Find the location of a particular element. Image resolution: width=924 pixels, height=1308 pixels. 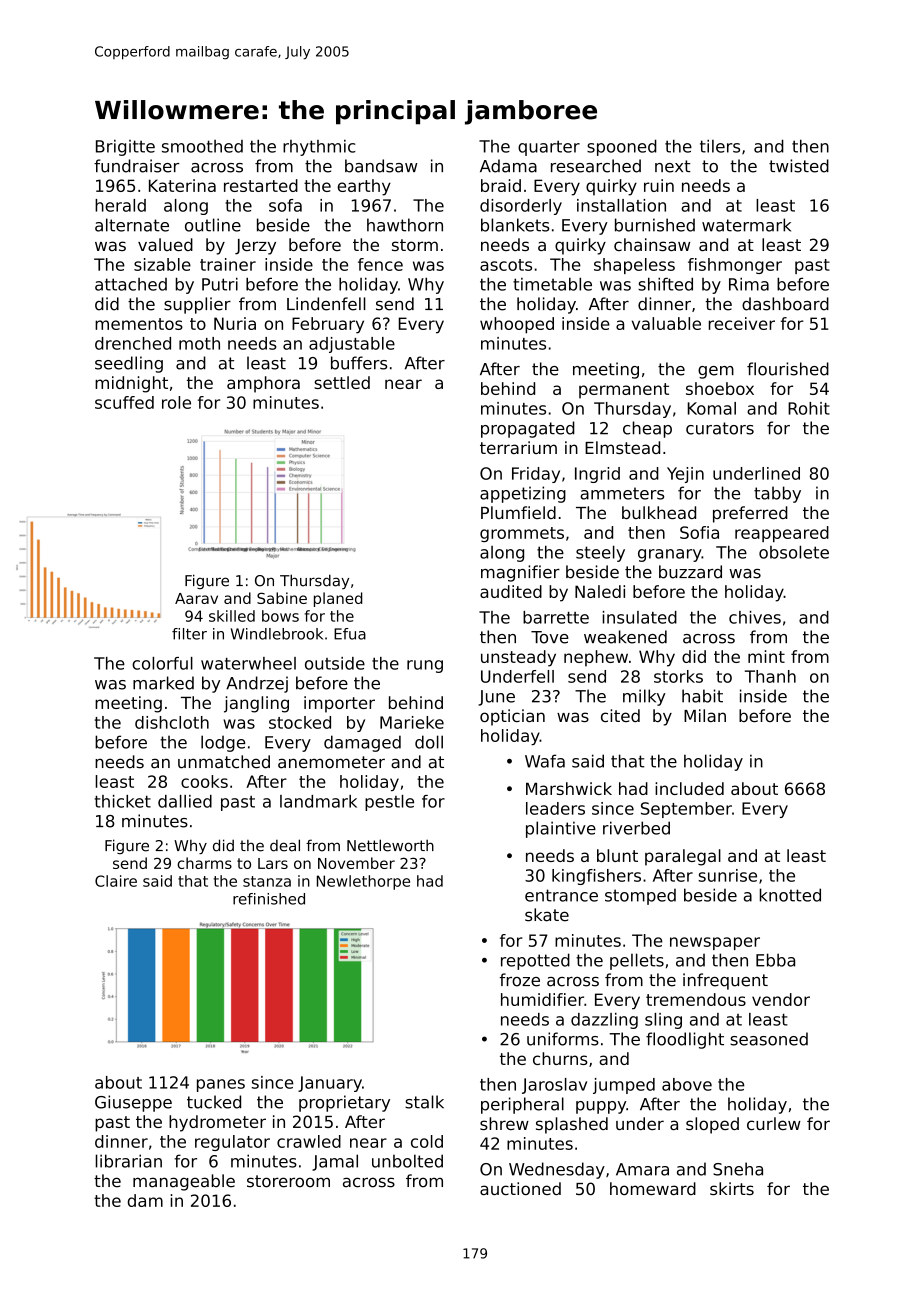

smoothed is located at coordinates (202, 146).
